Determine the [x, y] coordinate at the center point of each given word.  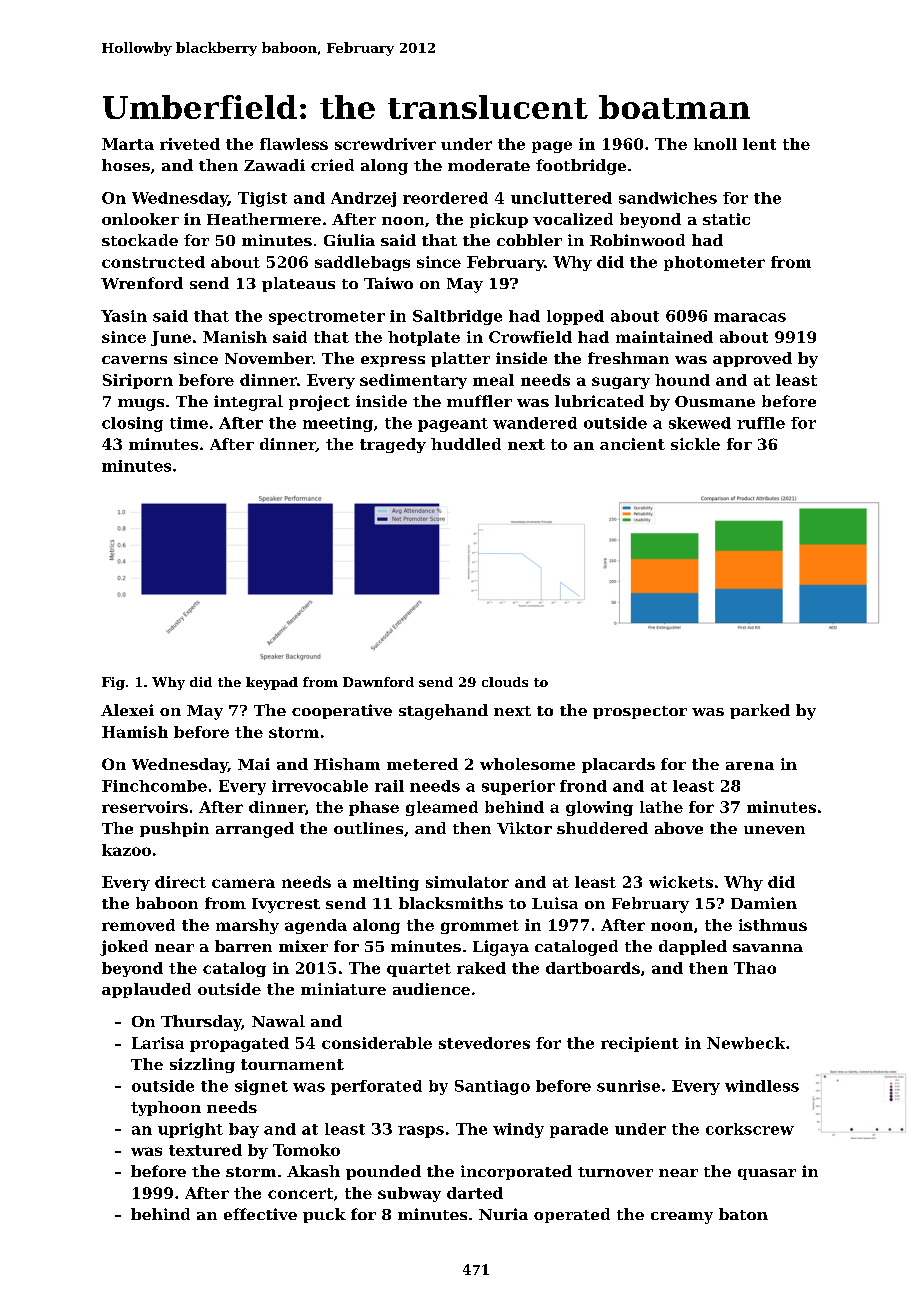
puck [324, 1215]
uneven [774, 830]
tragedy [393, 445]
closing [132, 424]
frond [583, 786]
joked [124, 948]
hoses [126, 165]
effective [260, 1214]
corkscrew [750, 1129]
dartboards [593, 968]
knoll [715, 144]
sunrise [628, 1086]
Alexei [127, 710]
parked [760, 711]
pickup [499, 220]
